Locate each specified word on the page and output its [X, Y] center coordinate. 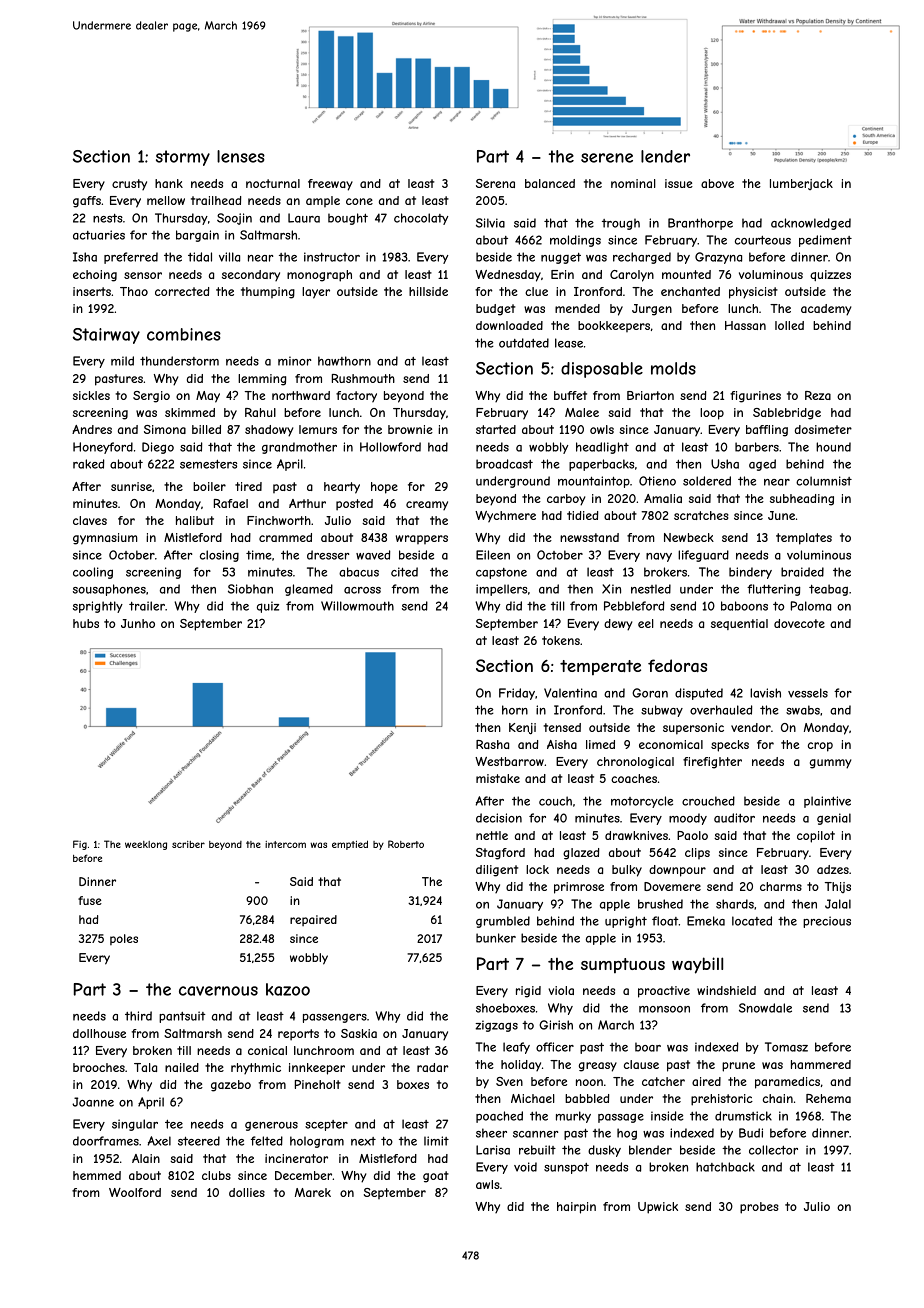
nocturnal [273, 183]
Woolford [135, 1192]
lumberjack [801, 184]
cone [359, 201]
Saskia [359, 1033]
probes [759, 1208]
